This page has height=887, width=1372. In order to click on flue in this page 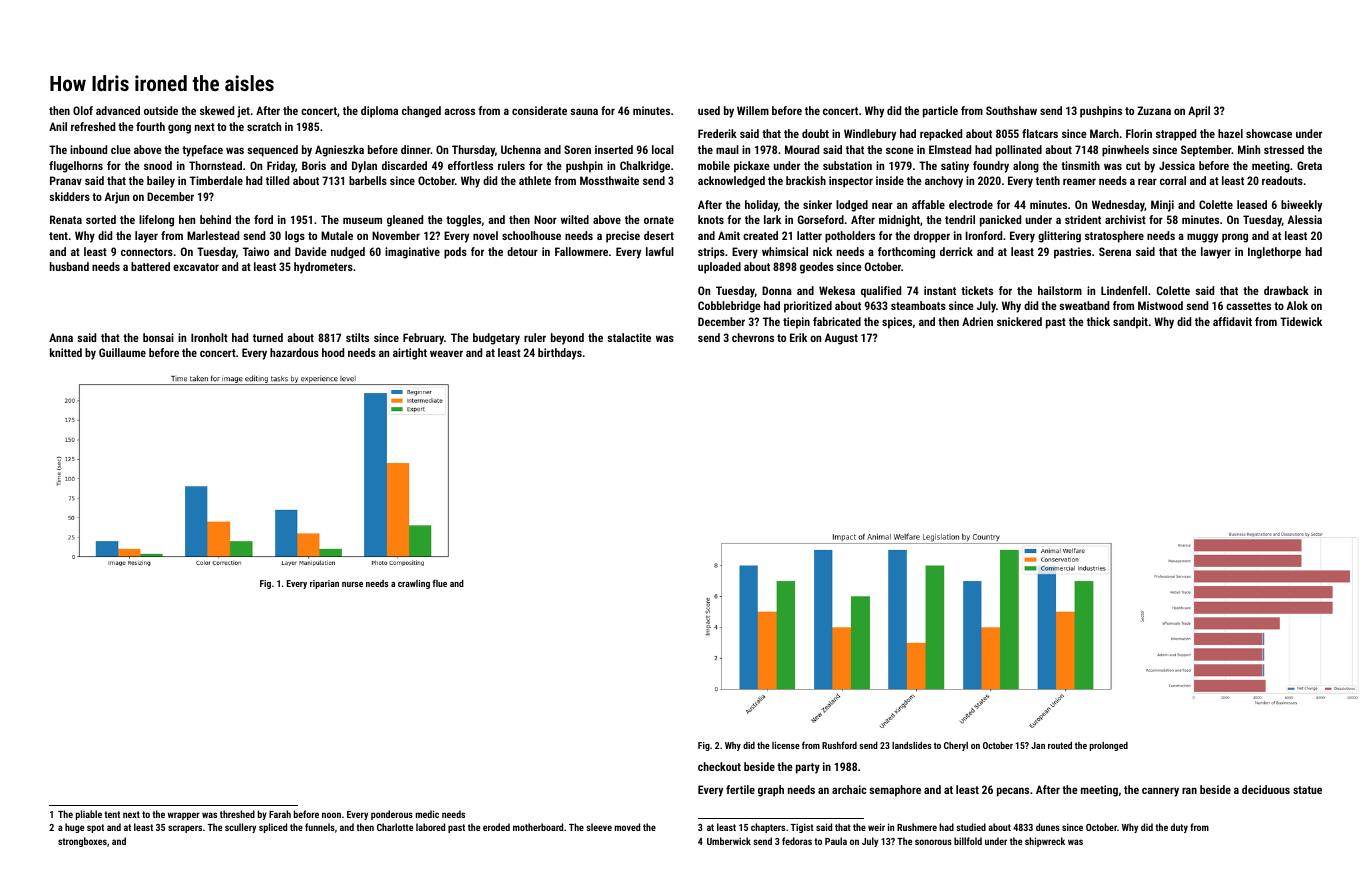, I will do `click(439, 583)`.
